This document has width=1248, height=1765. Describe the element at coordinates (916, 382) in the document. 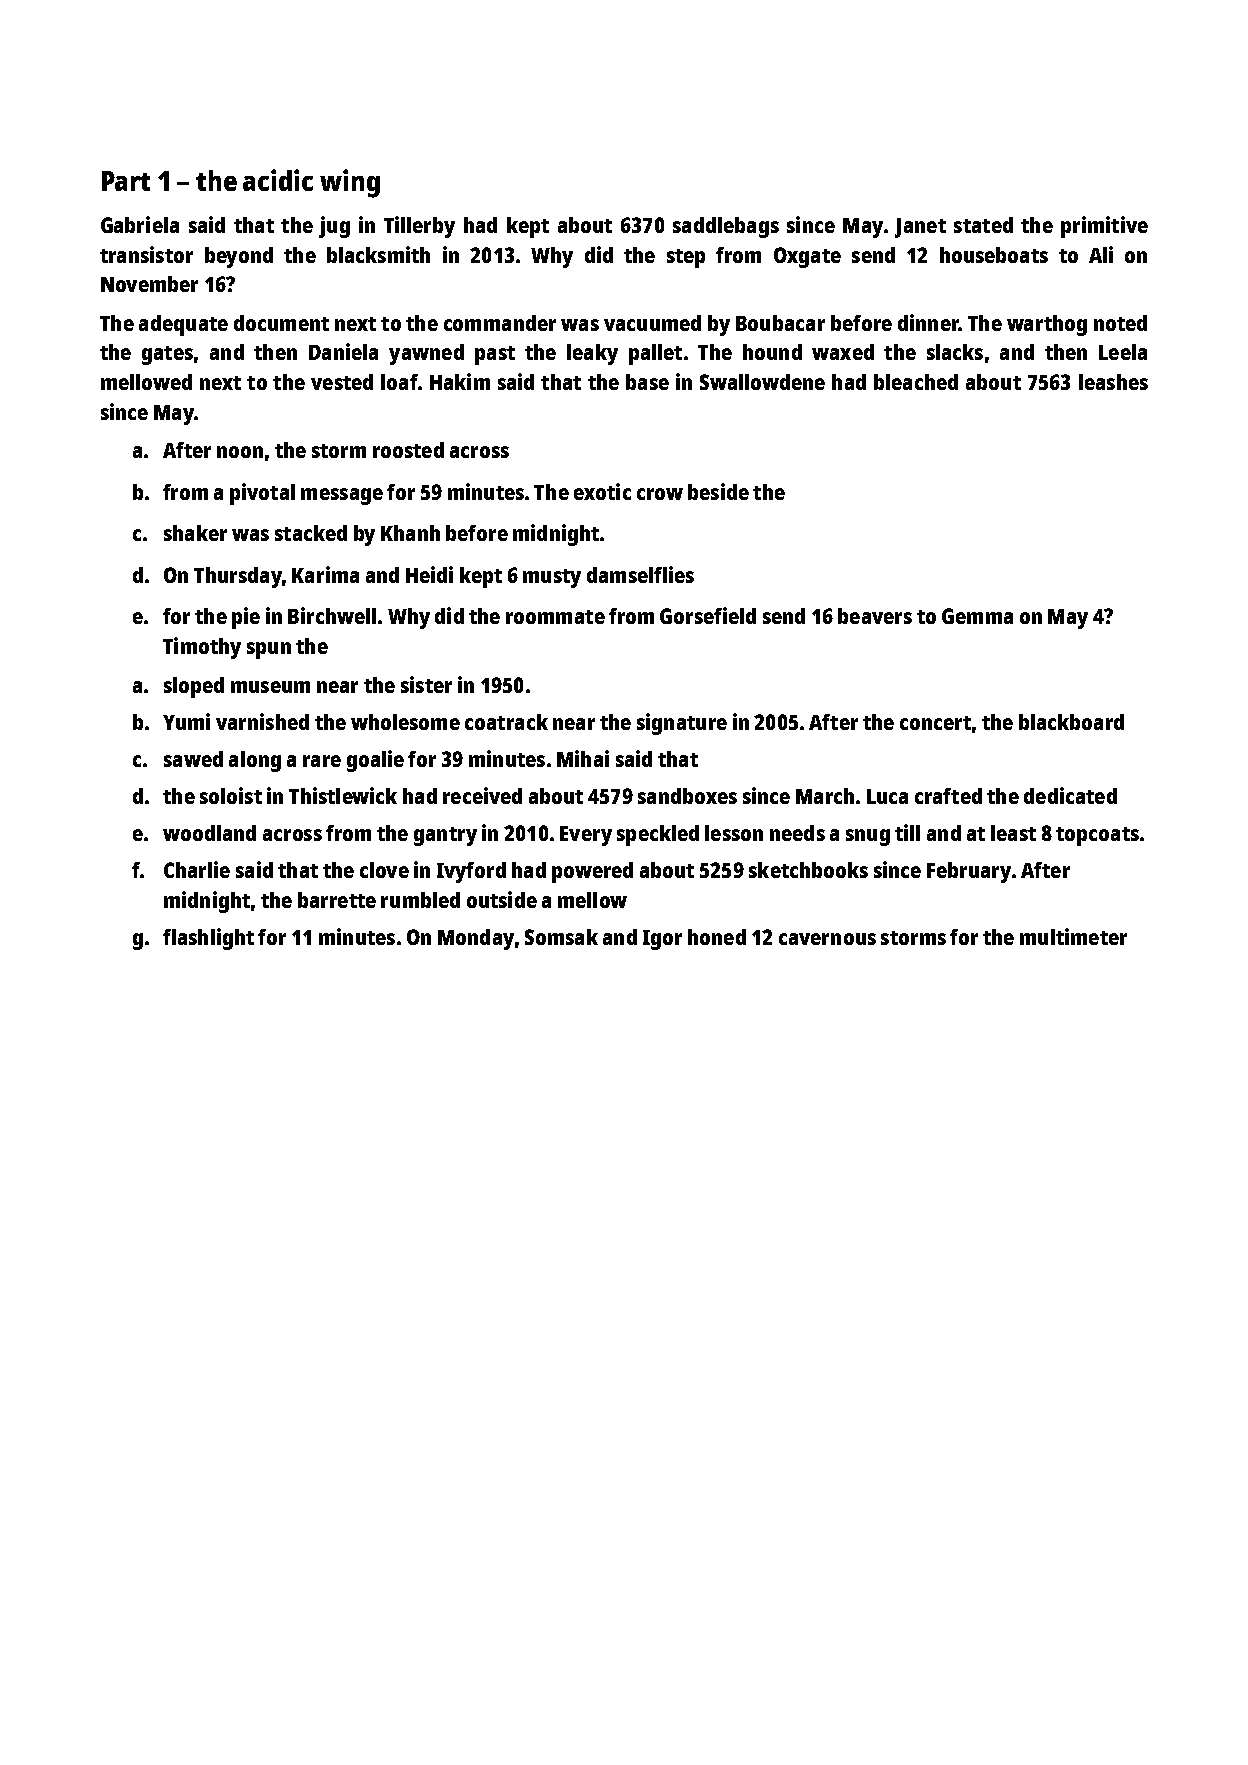

I see `bleached` at that location.
